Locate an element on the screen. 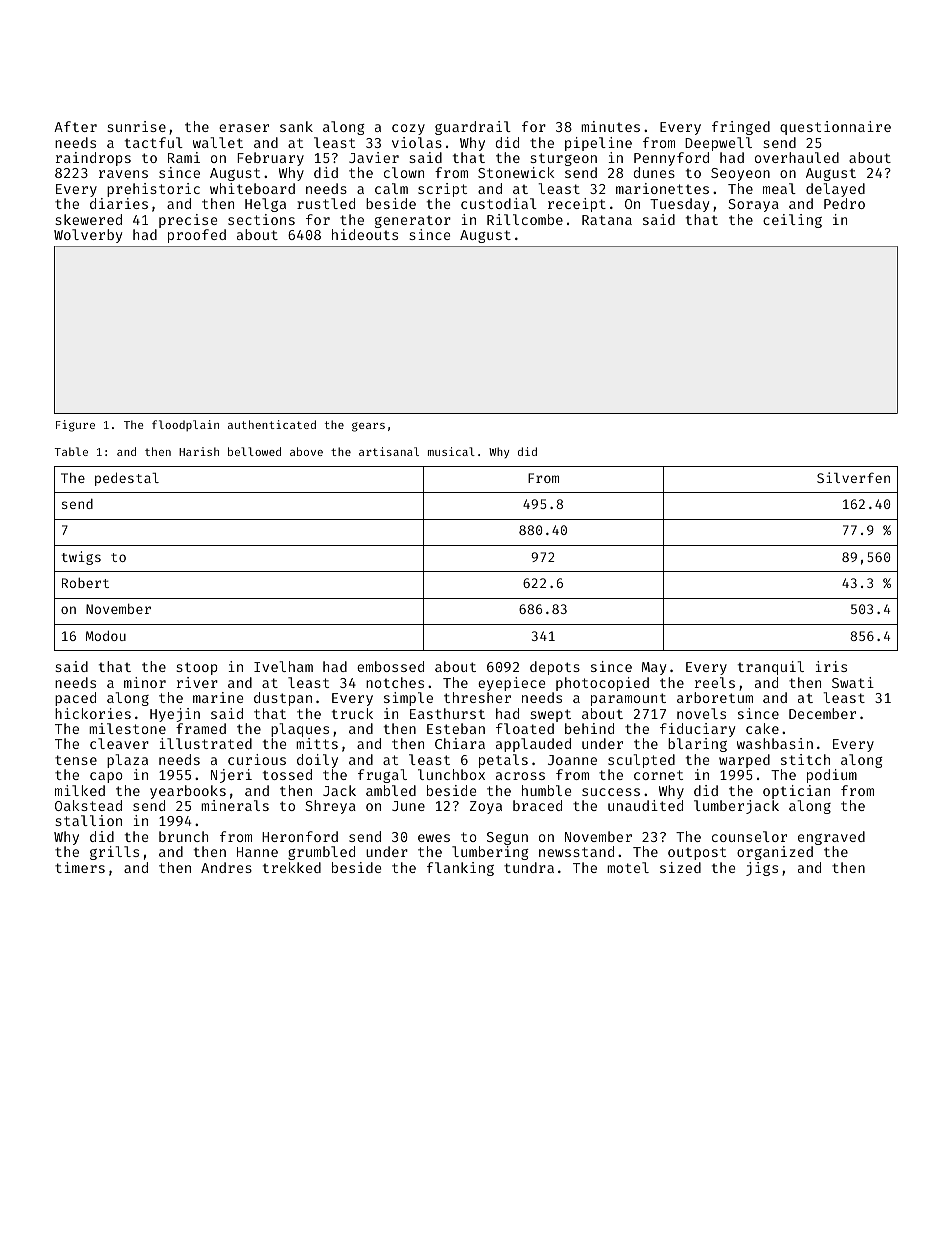  notches is located at coordinates (395, 682).
